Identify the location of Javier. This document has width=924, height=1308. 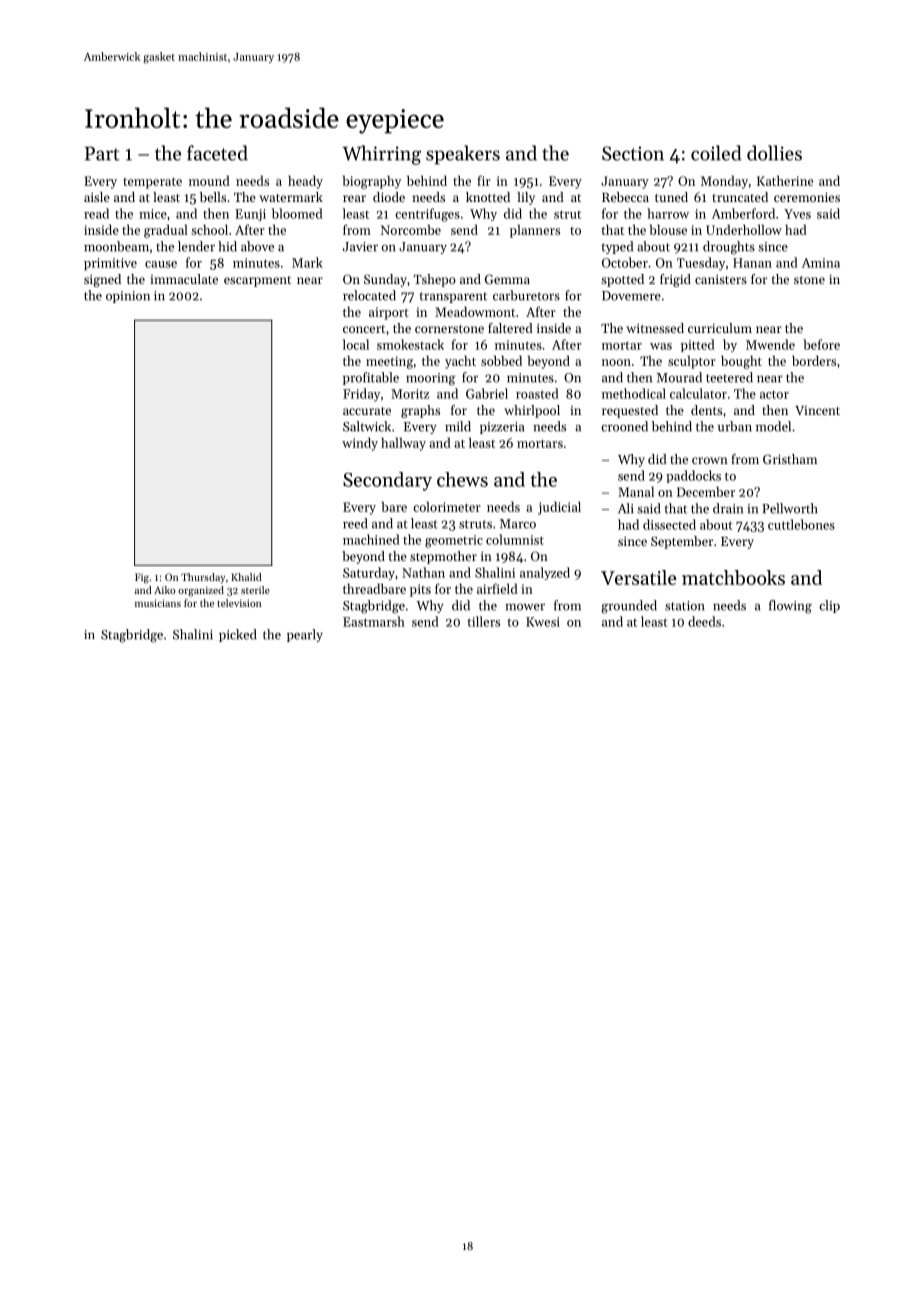
(360, 247).
